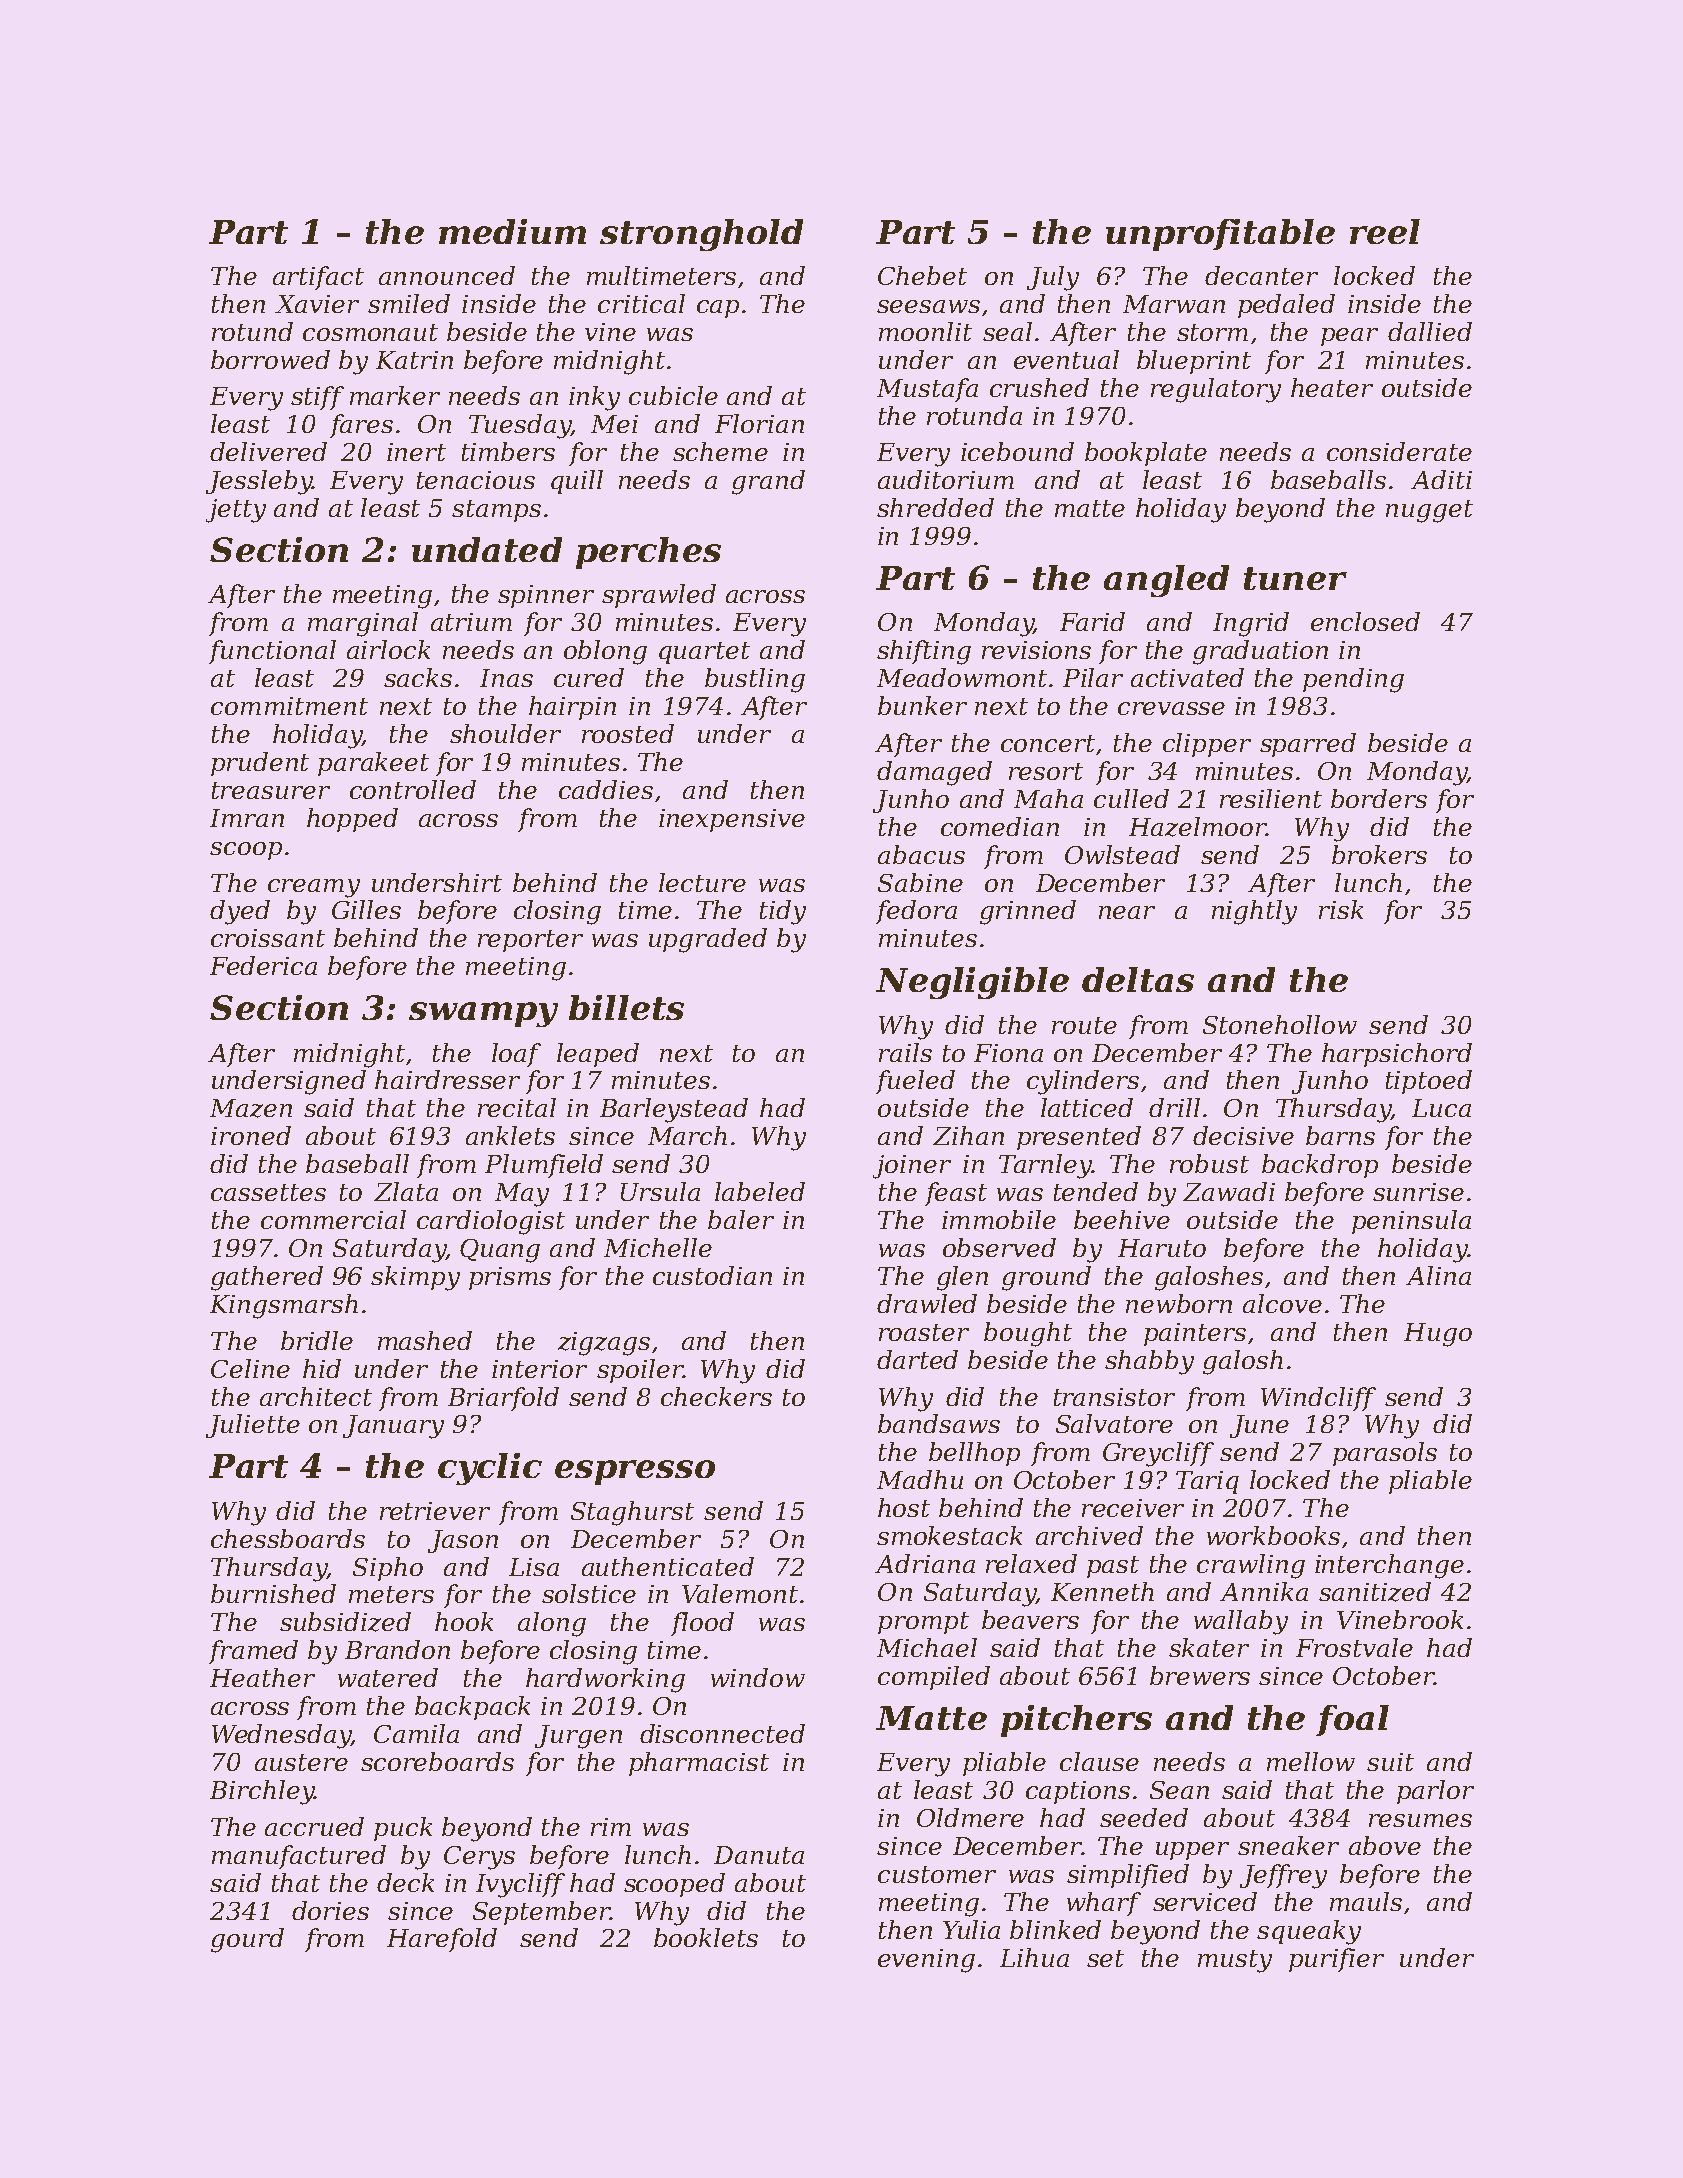 This image has height=2178, width=1683. I want to click on Hugo, so click(1438, 1335).
